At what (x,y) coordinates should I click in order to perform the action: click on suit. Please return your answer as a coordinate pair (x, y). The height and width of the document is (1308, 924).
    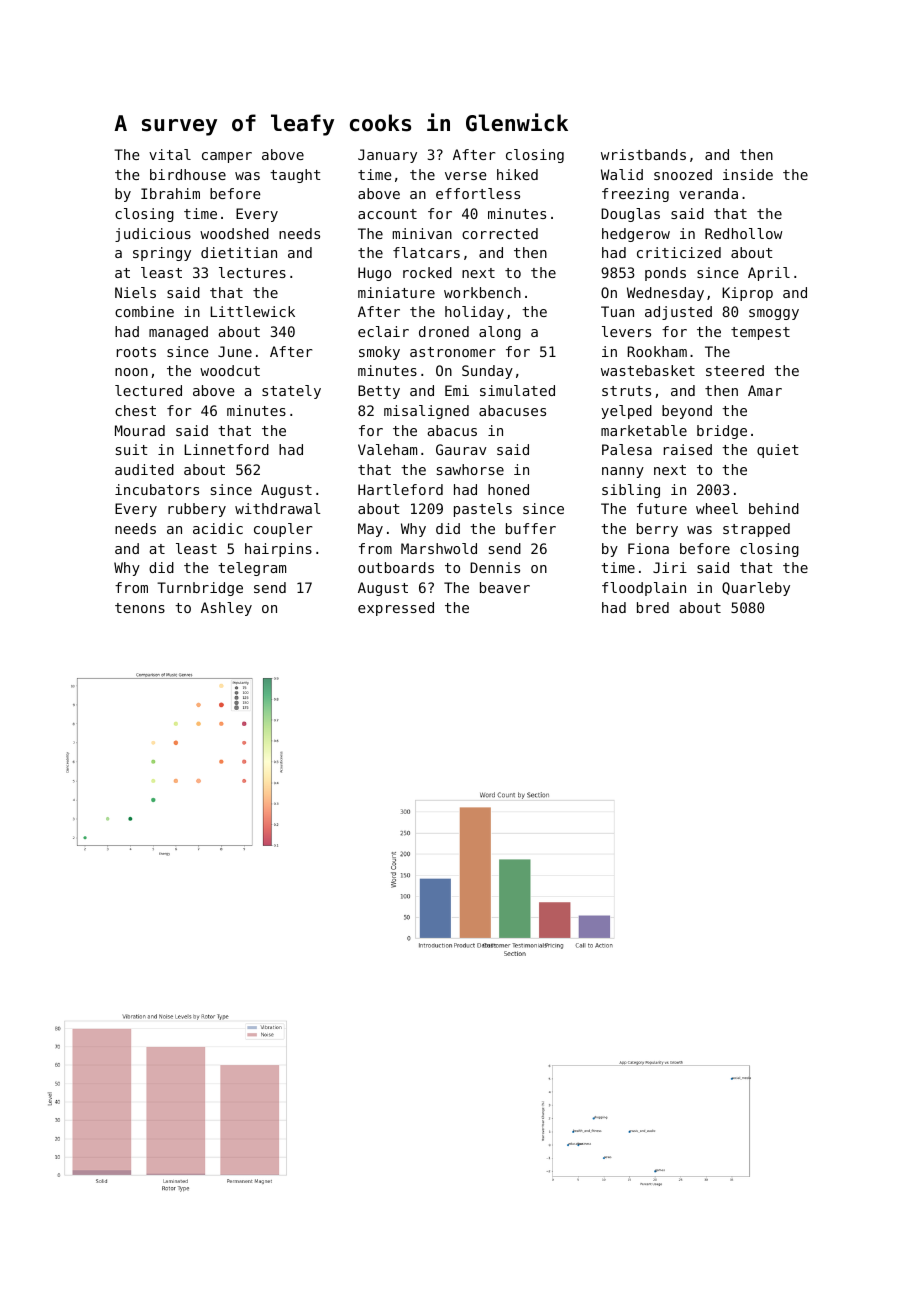
    Looking at the image, I should click on (132, 449).
